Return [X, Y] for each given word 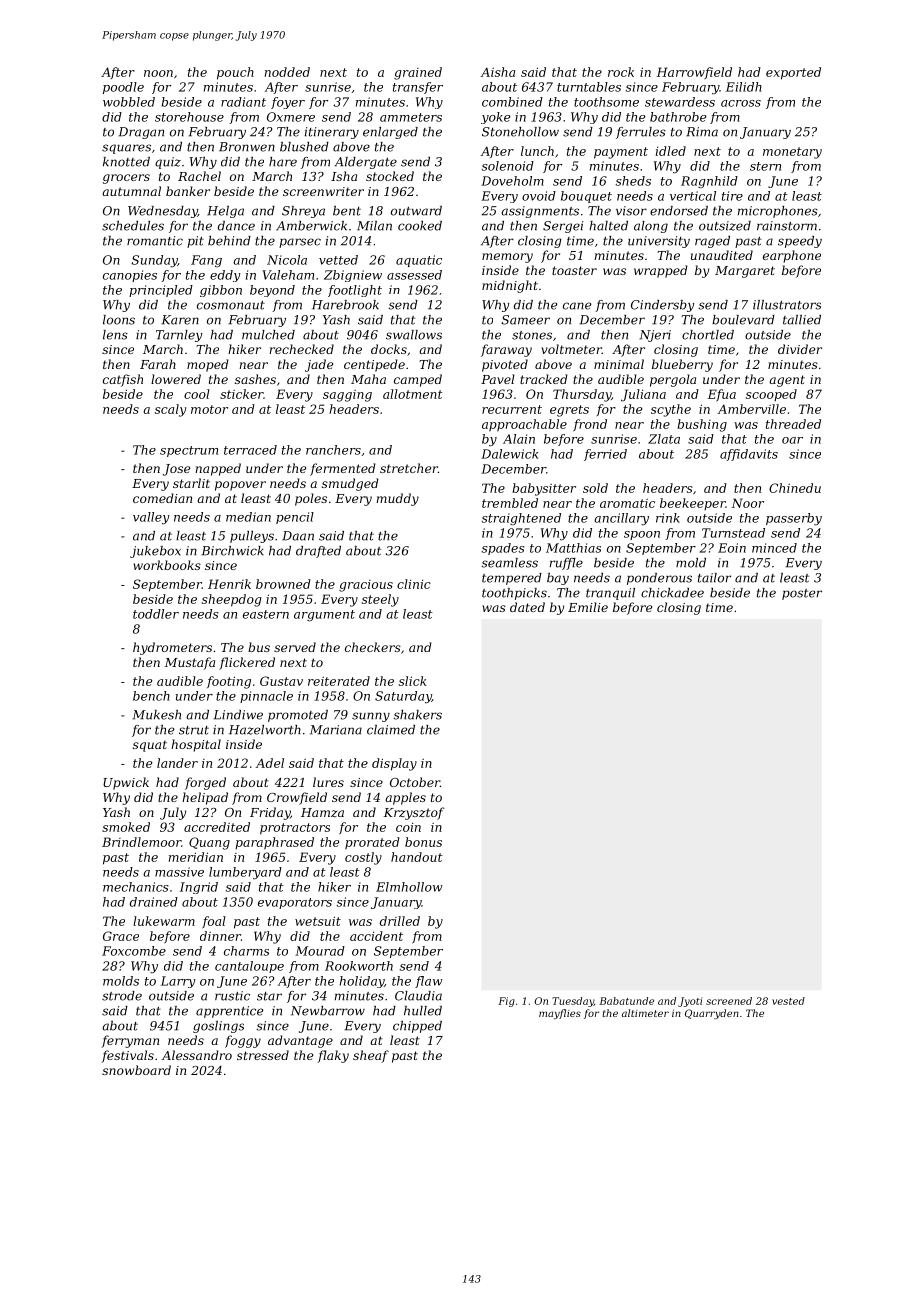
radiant [243, 102]
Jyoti [690, 1002]
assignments [540, 212]
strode [122, 996]
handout [417, 857]
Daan [298, 536]
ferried [605, 455]
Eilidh [744, 87]
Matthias [573, 548]
